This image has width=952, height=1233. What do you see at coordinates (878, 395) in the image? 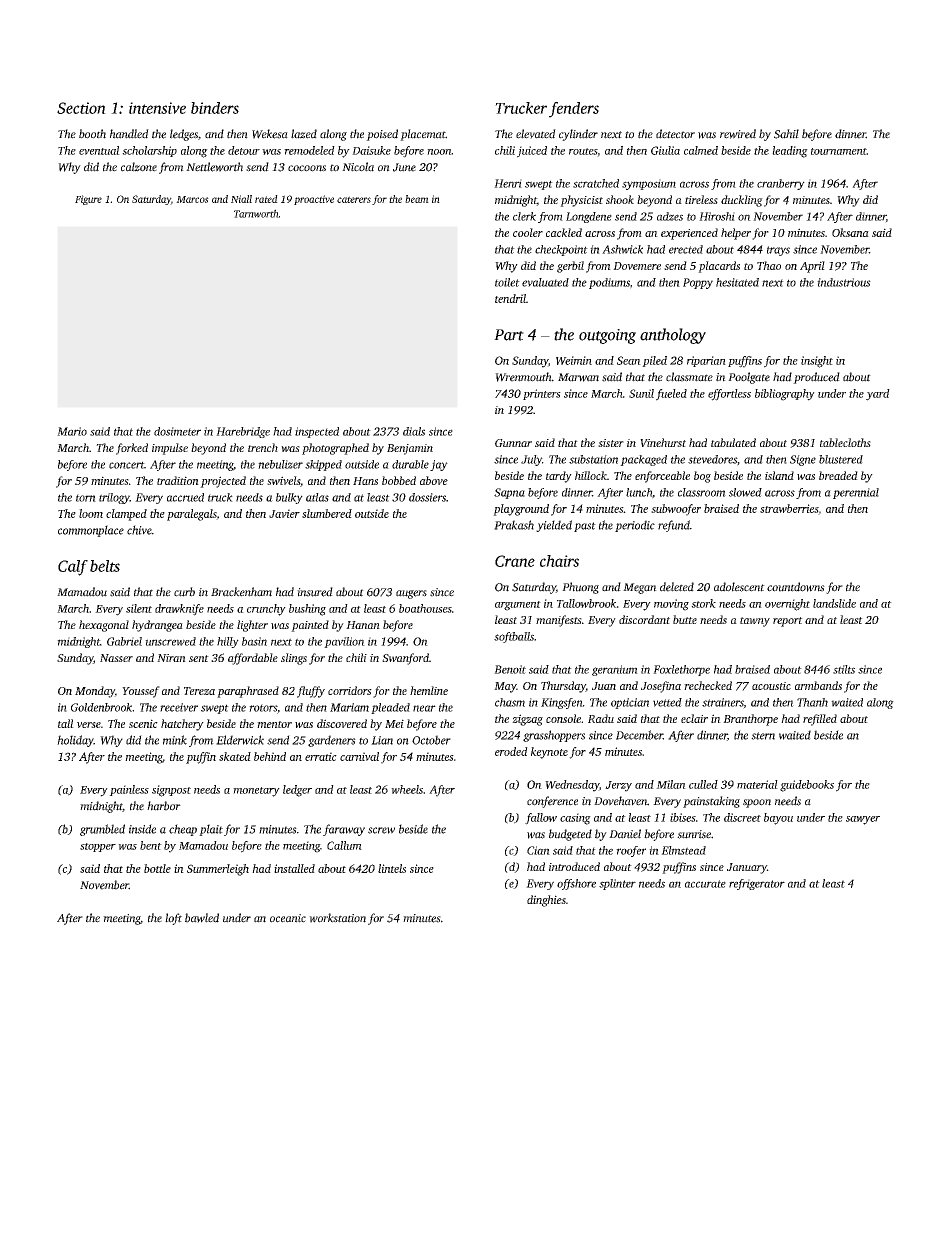
I see `yard` at bounding box center [878, 395].
